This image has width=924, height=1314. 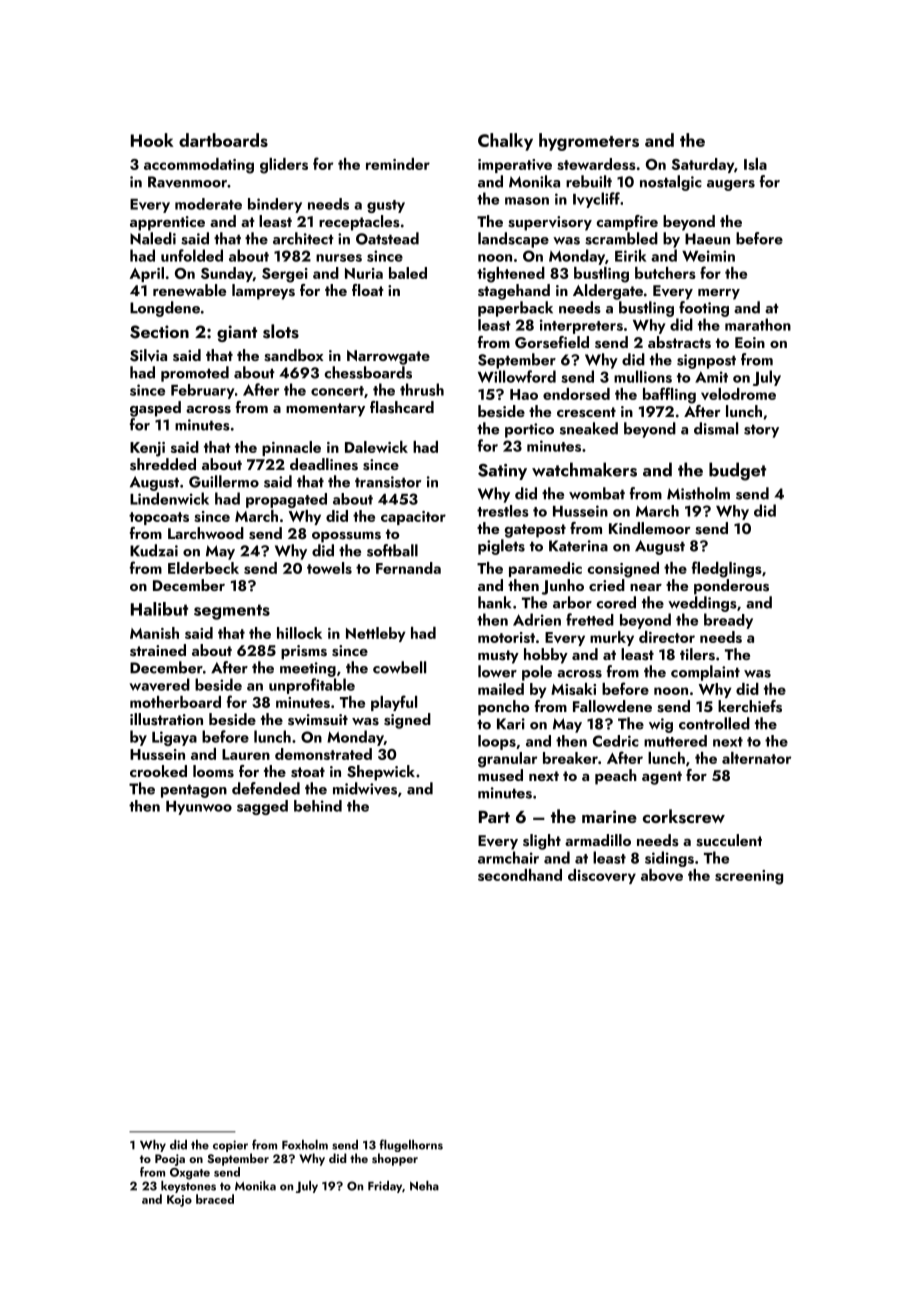 I want to click on architect, so click(x=303, y=238).
